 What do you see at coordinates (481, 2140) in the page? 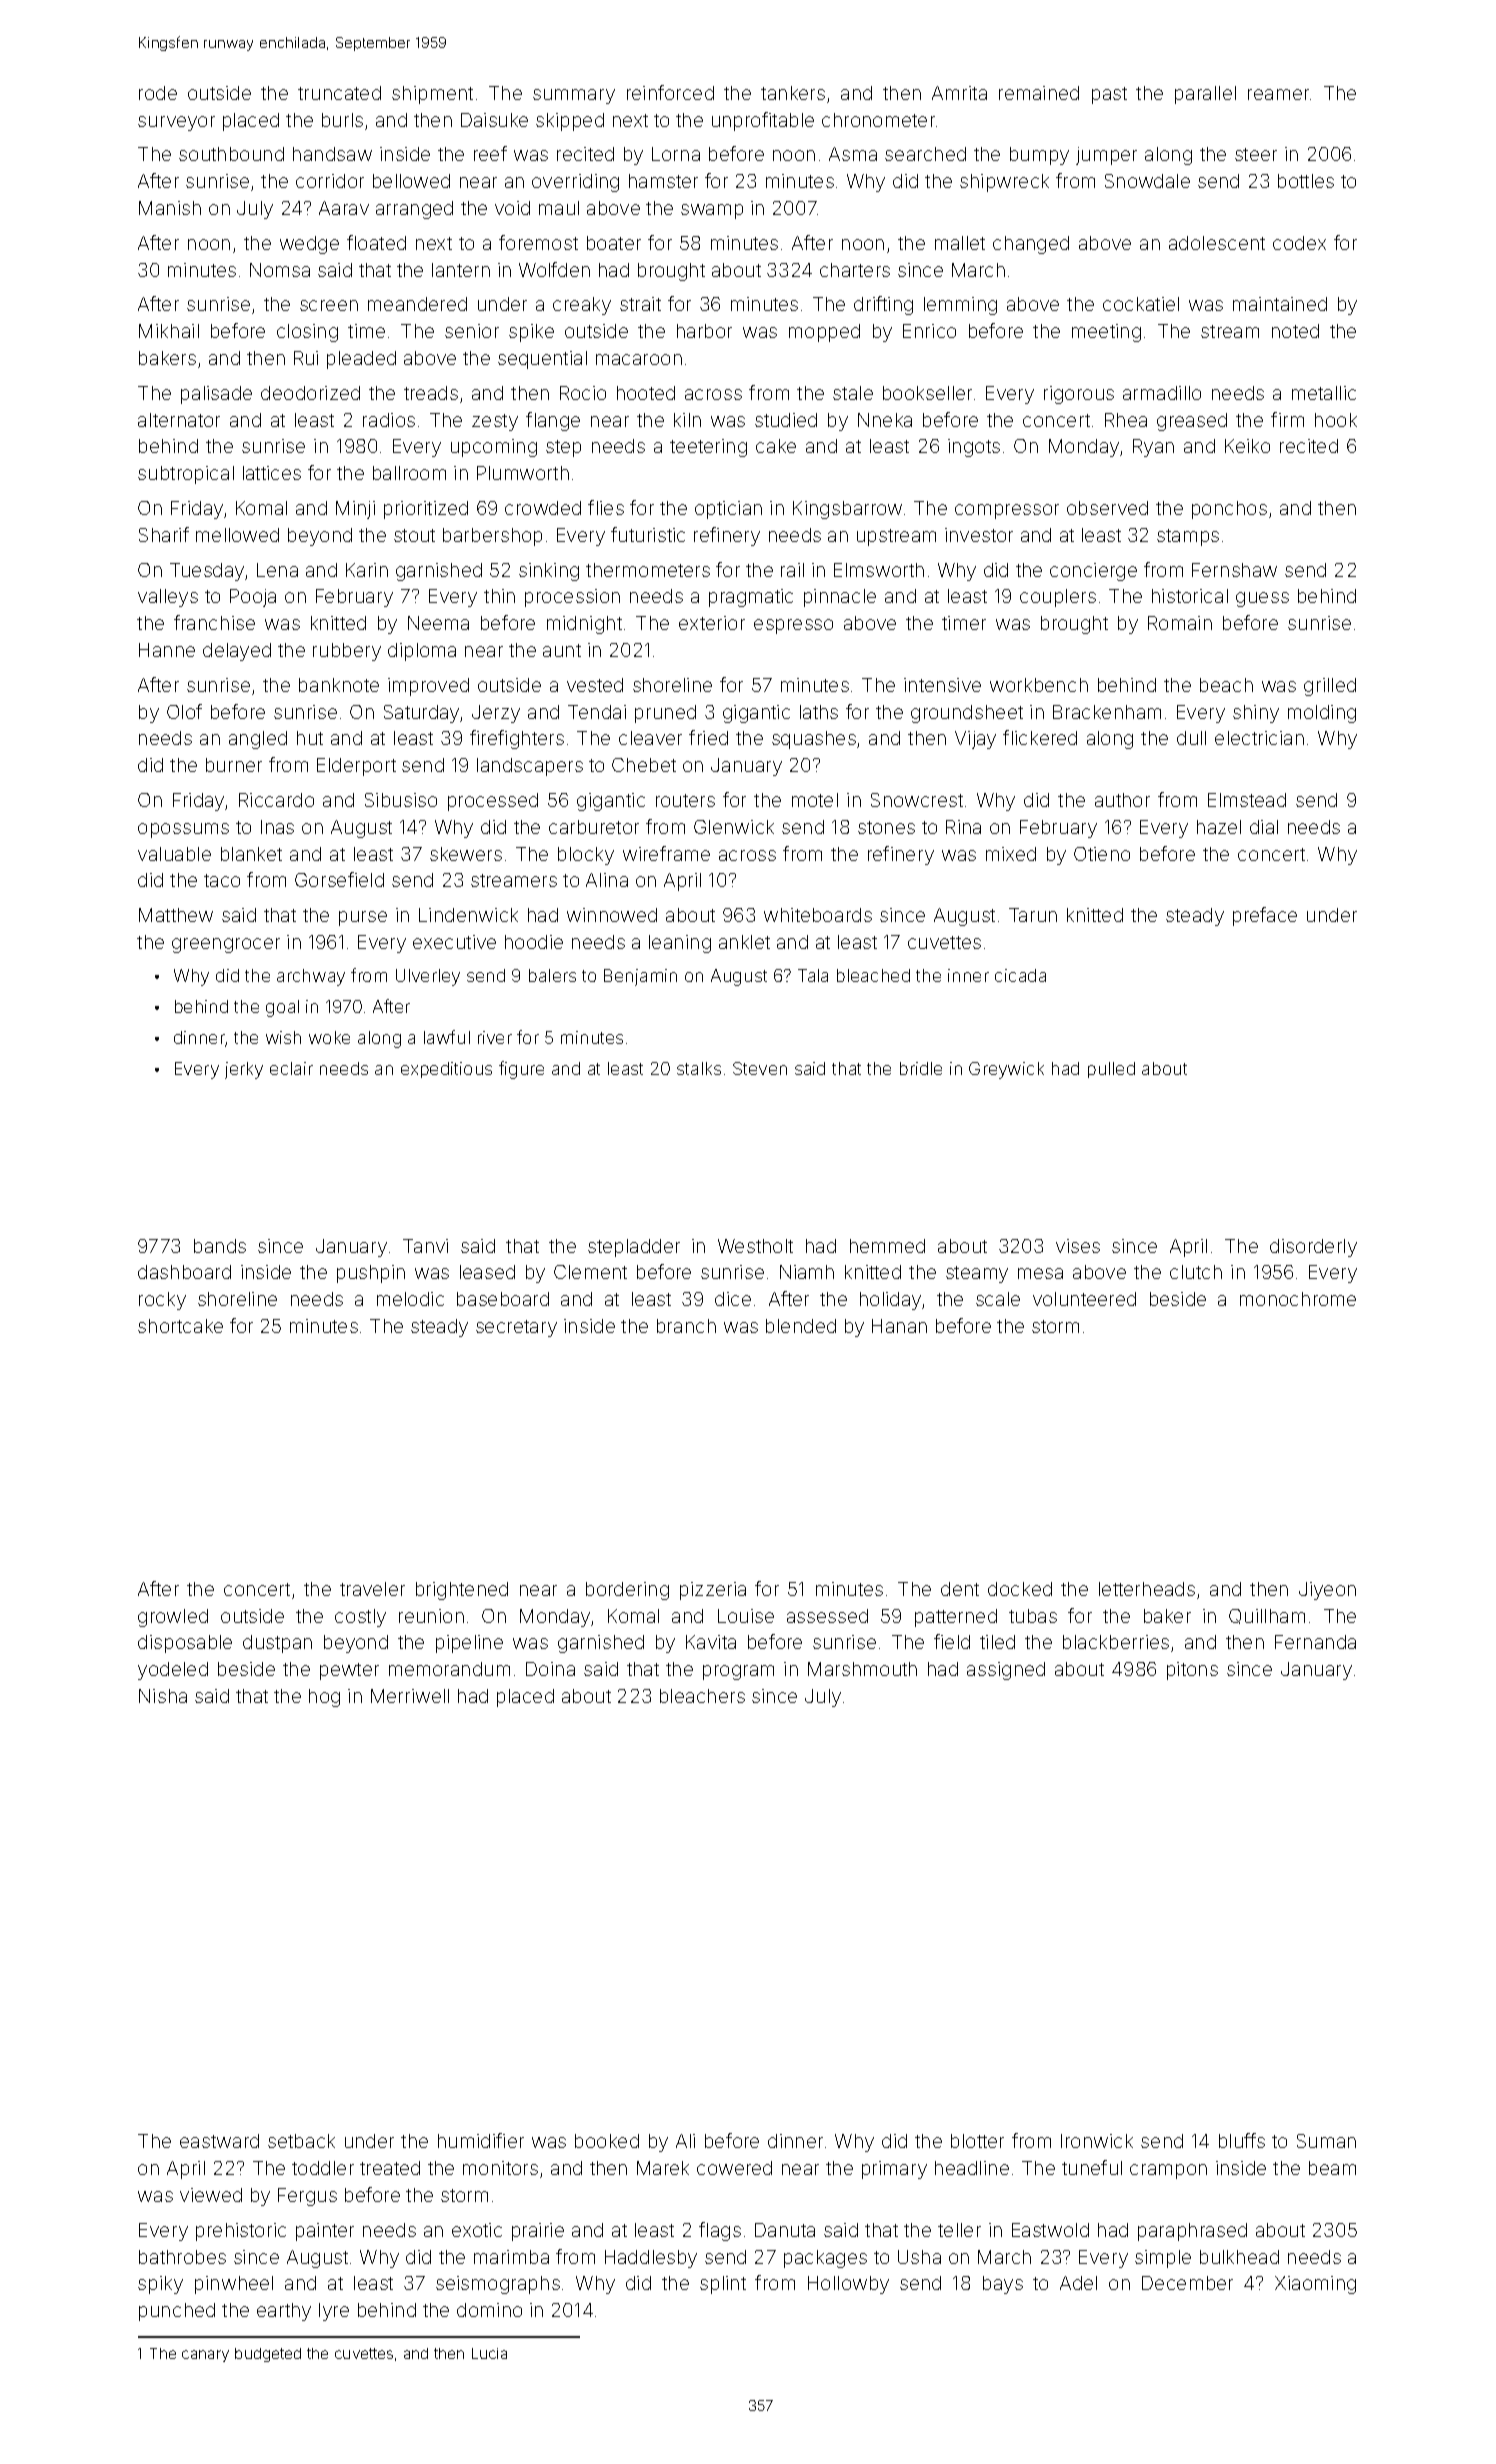
I see `humidifier` at bounding box center [481, 2140].
